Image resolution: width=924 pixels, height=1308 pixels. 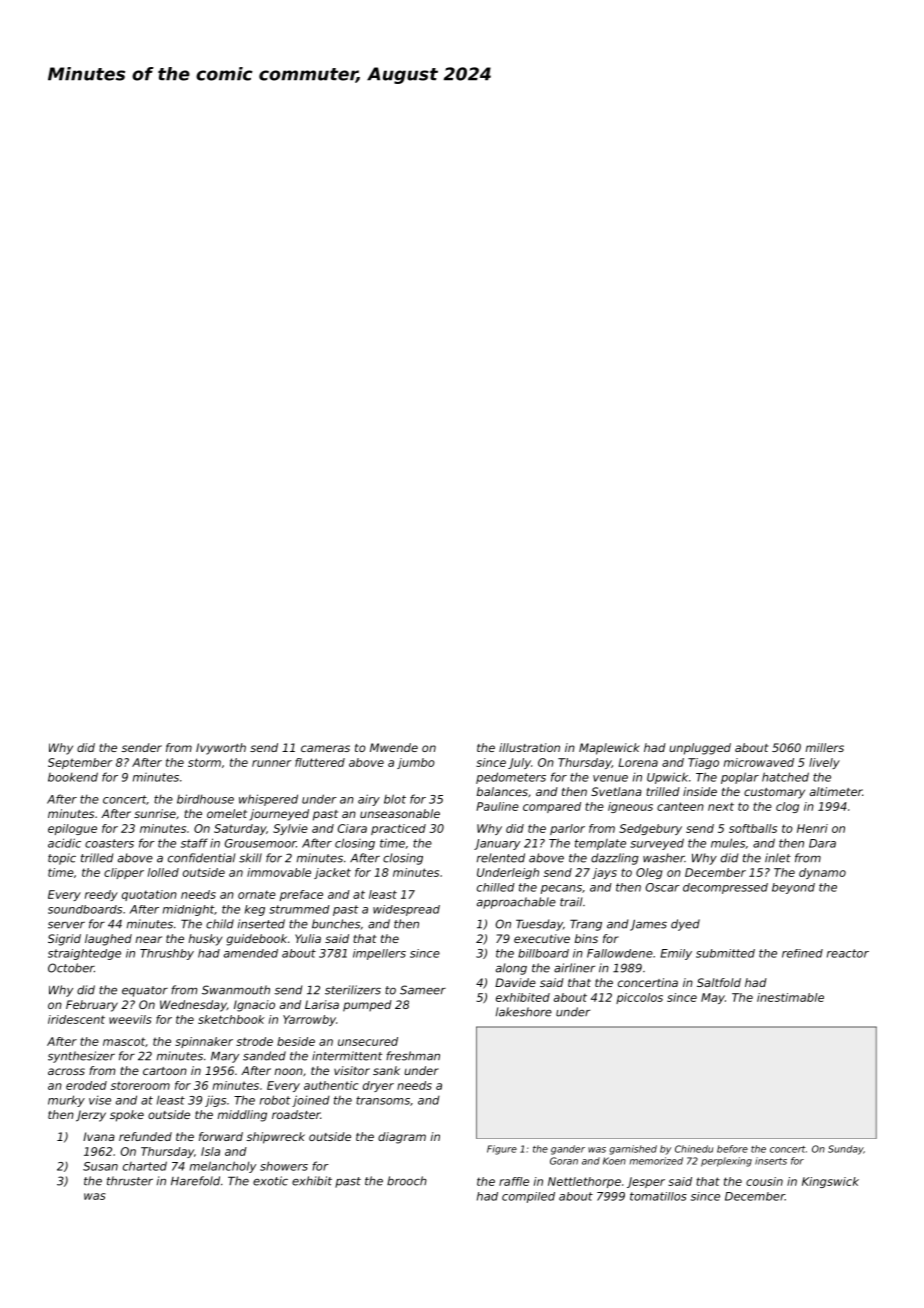 What do you see at coordinates (73, 777) in the screenshot?
I see `bookend` at bounding box center [73, 777].
